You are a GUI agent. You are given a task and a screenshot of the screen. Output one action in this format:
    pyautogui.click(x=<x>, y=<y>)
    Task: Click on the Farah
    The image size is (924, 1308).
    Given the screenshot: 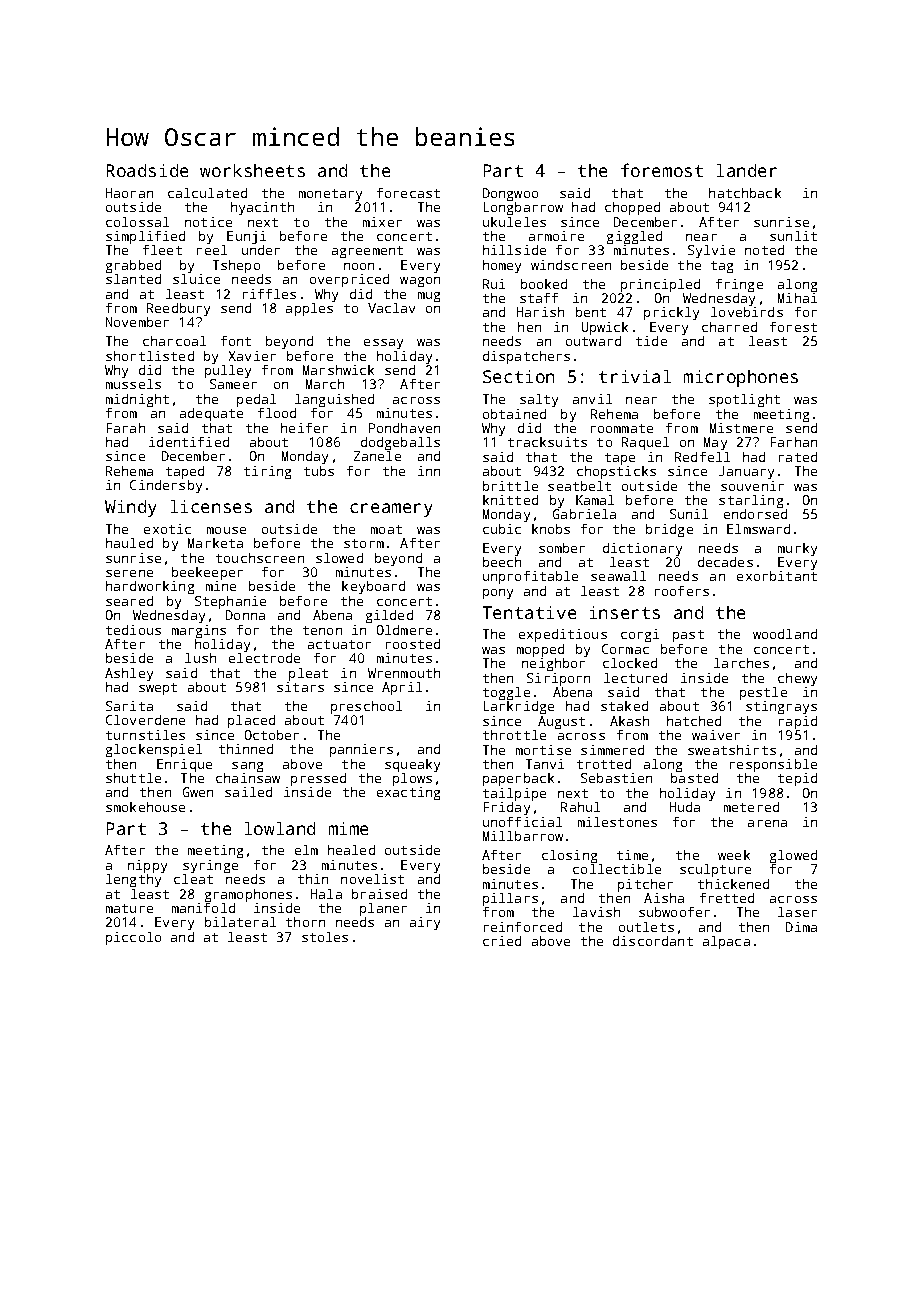 What is the action you would take?
    pyautogui.click(x=126, y=428)
